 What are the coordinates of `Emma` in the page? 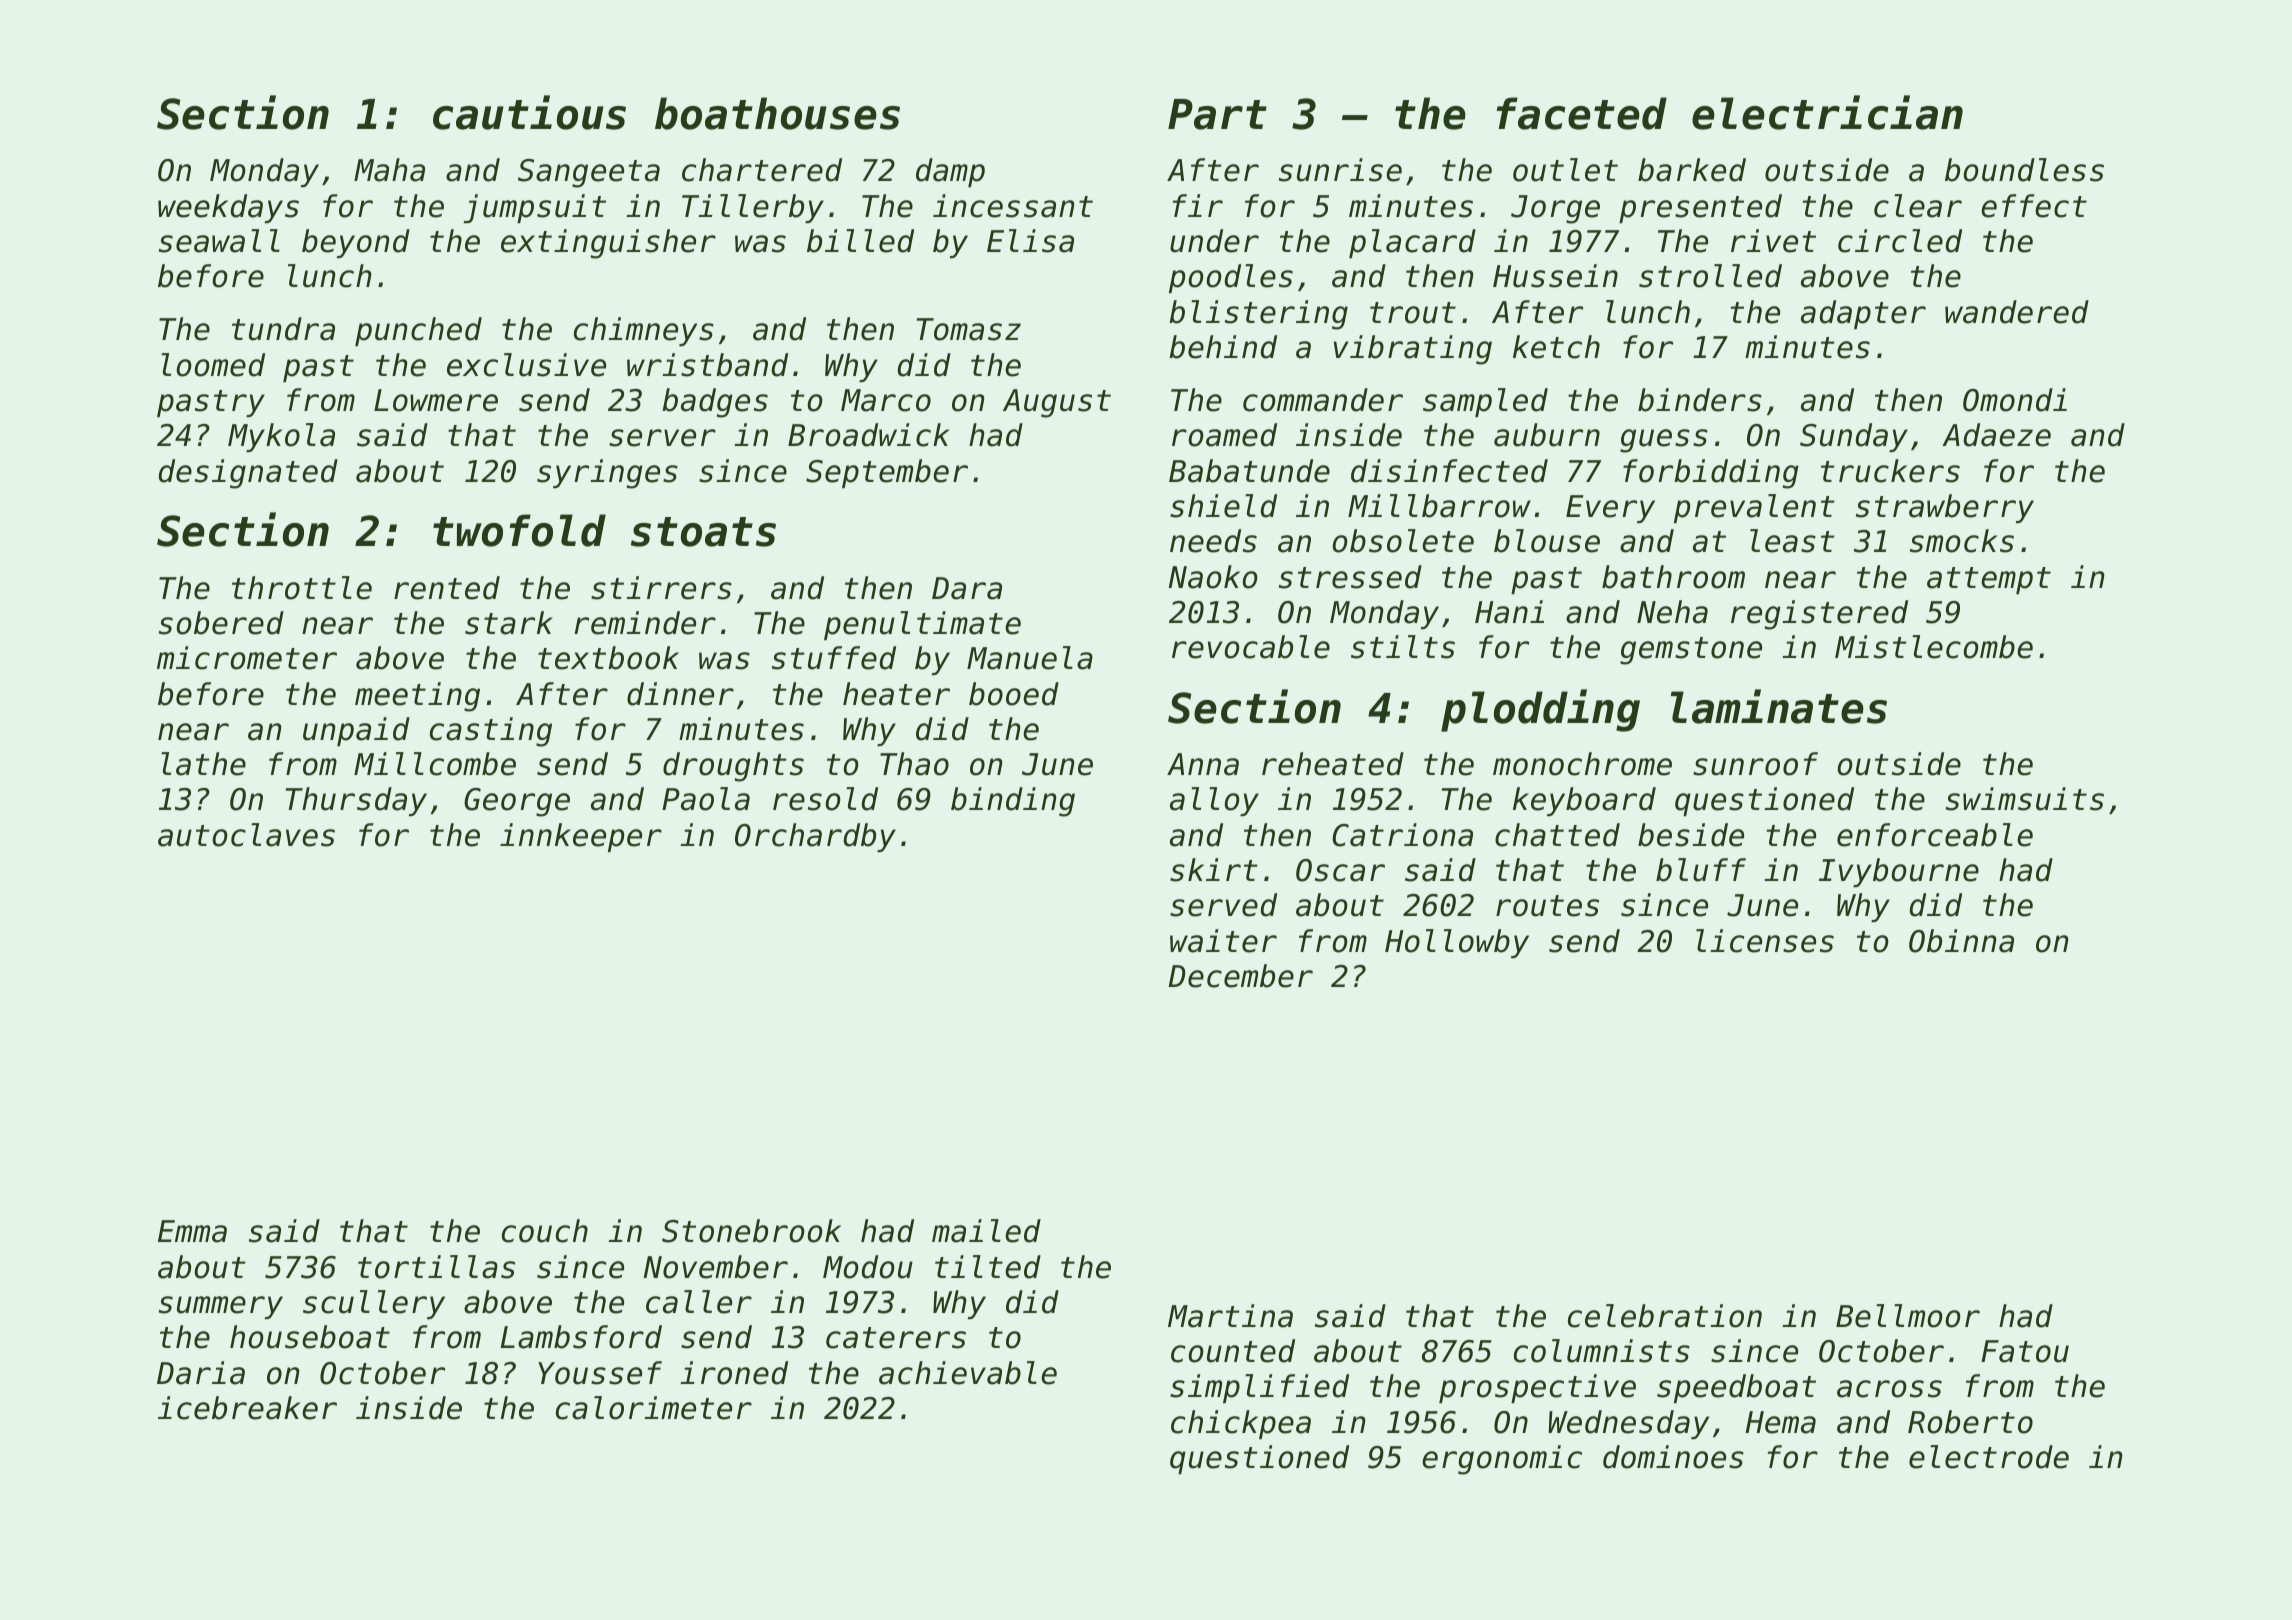 It's located at (192, 1231).
